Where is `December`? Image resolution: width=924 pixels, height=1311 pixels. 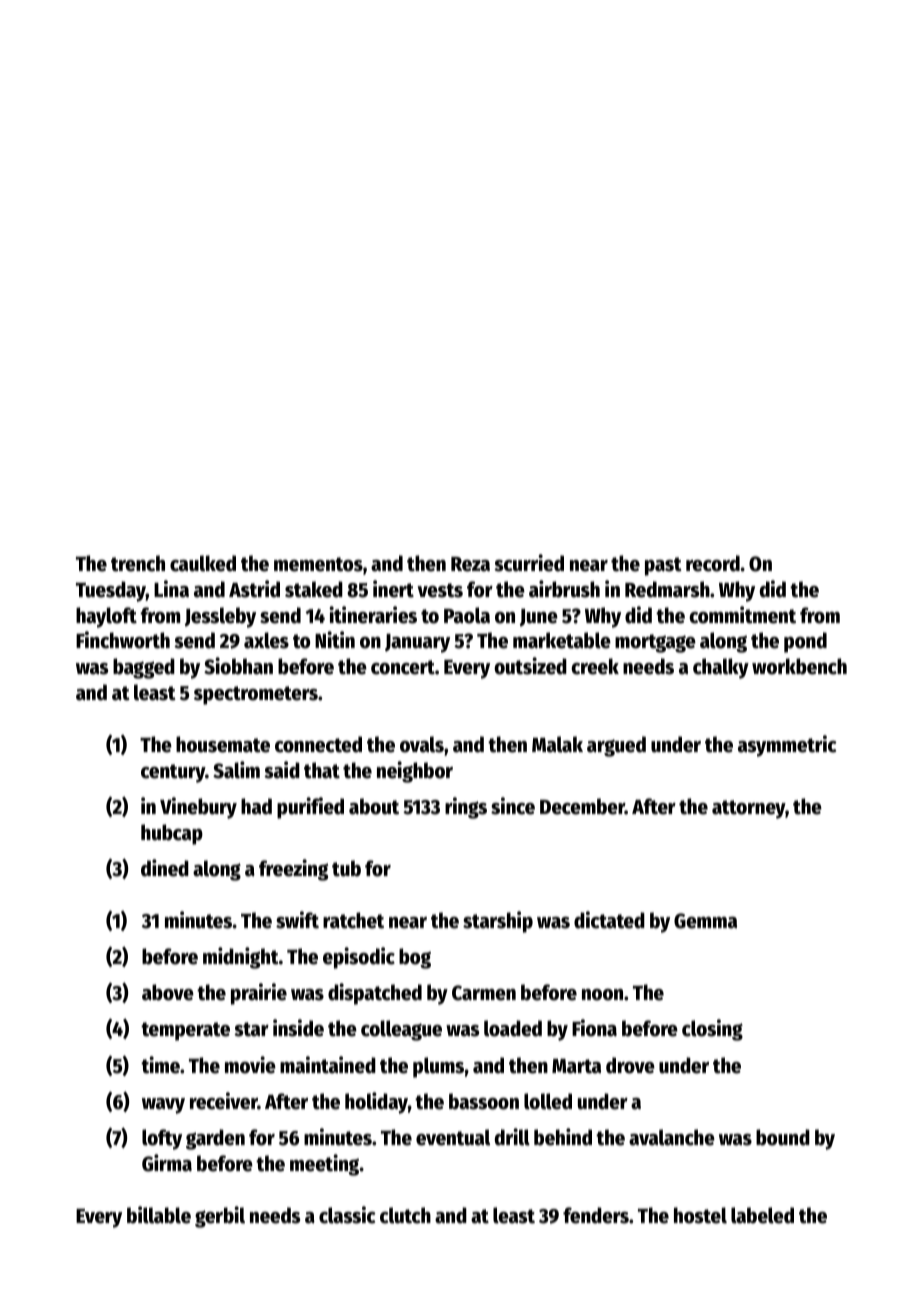
December is located at coordinates (582, 806).
